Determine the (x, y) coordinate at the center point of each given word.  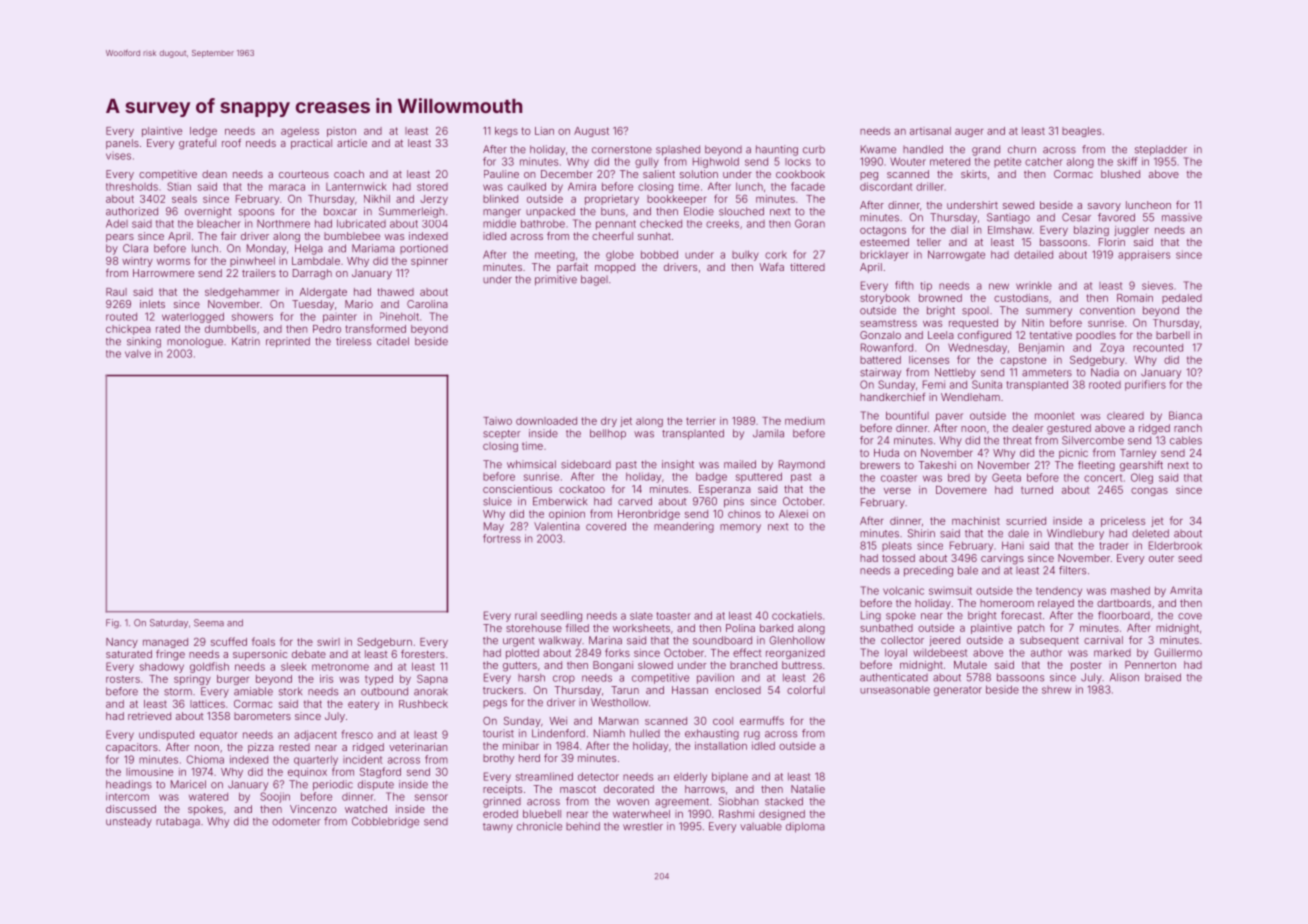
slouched (741, 211)
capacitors (132, 748)
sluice (497, 501)
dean (214, 174)
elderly (690, 777)
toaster (673, 616)
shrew (1056, 690)
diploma (805, 827)
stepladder (1161, 150)
